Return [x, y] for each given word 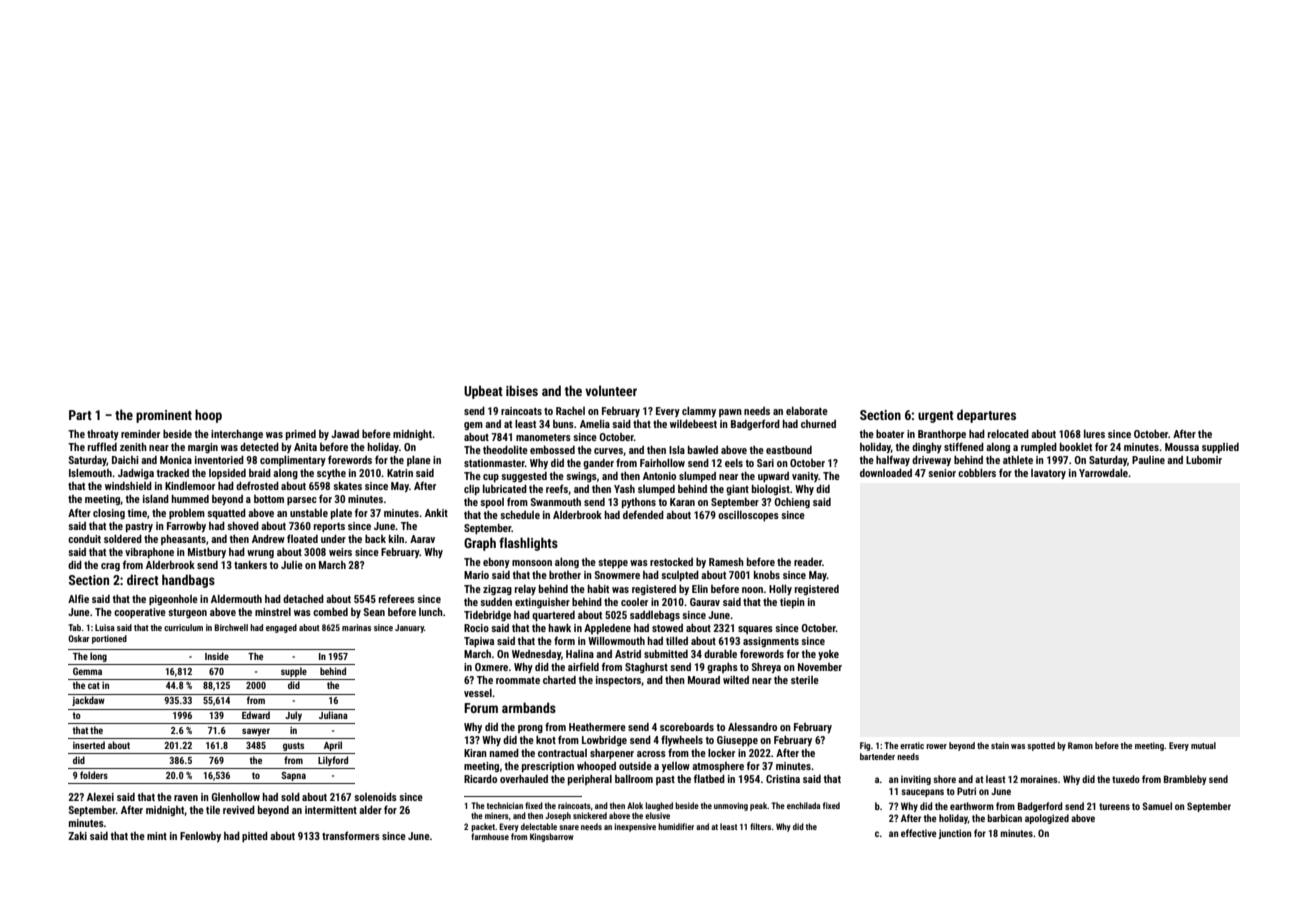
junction [954, 834]
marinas [356, 627]
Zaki [77, 836]
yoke [828, 655]
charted [559, 680]
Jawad [345, 434]
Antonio [659, 476]
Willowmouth [616, 641]
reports [329, 527]
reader [808, 562]
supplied [1220, 448]
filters [760, 826]
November [820, 667]
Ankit [436, 513]
